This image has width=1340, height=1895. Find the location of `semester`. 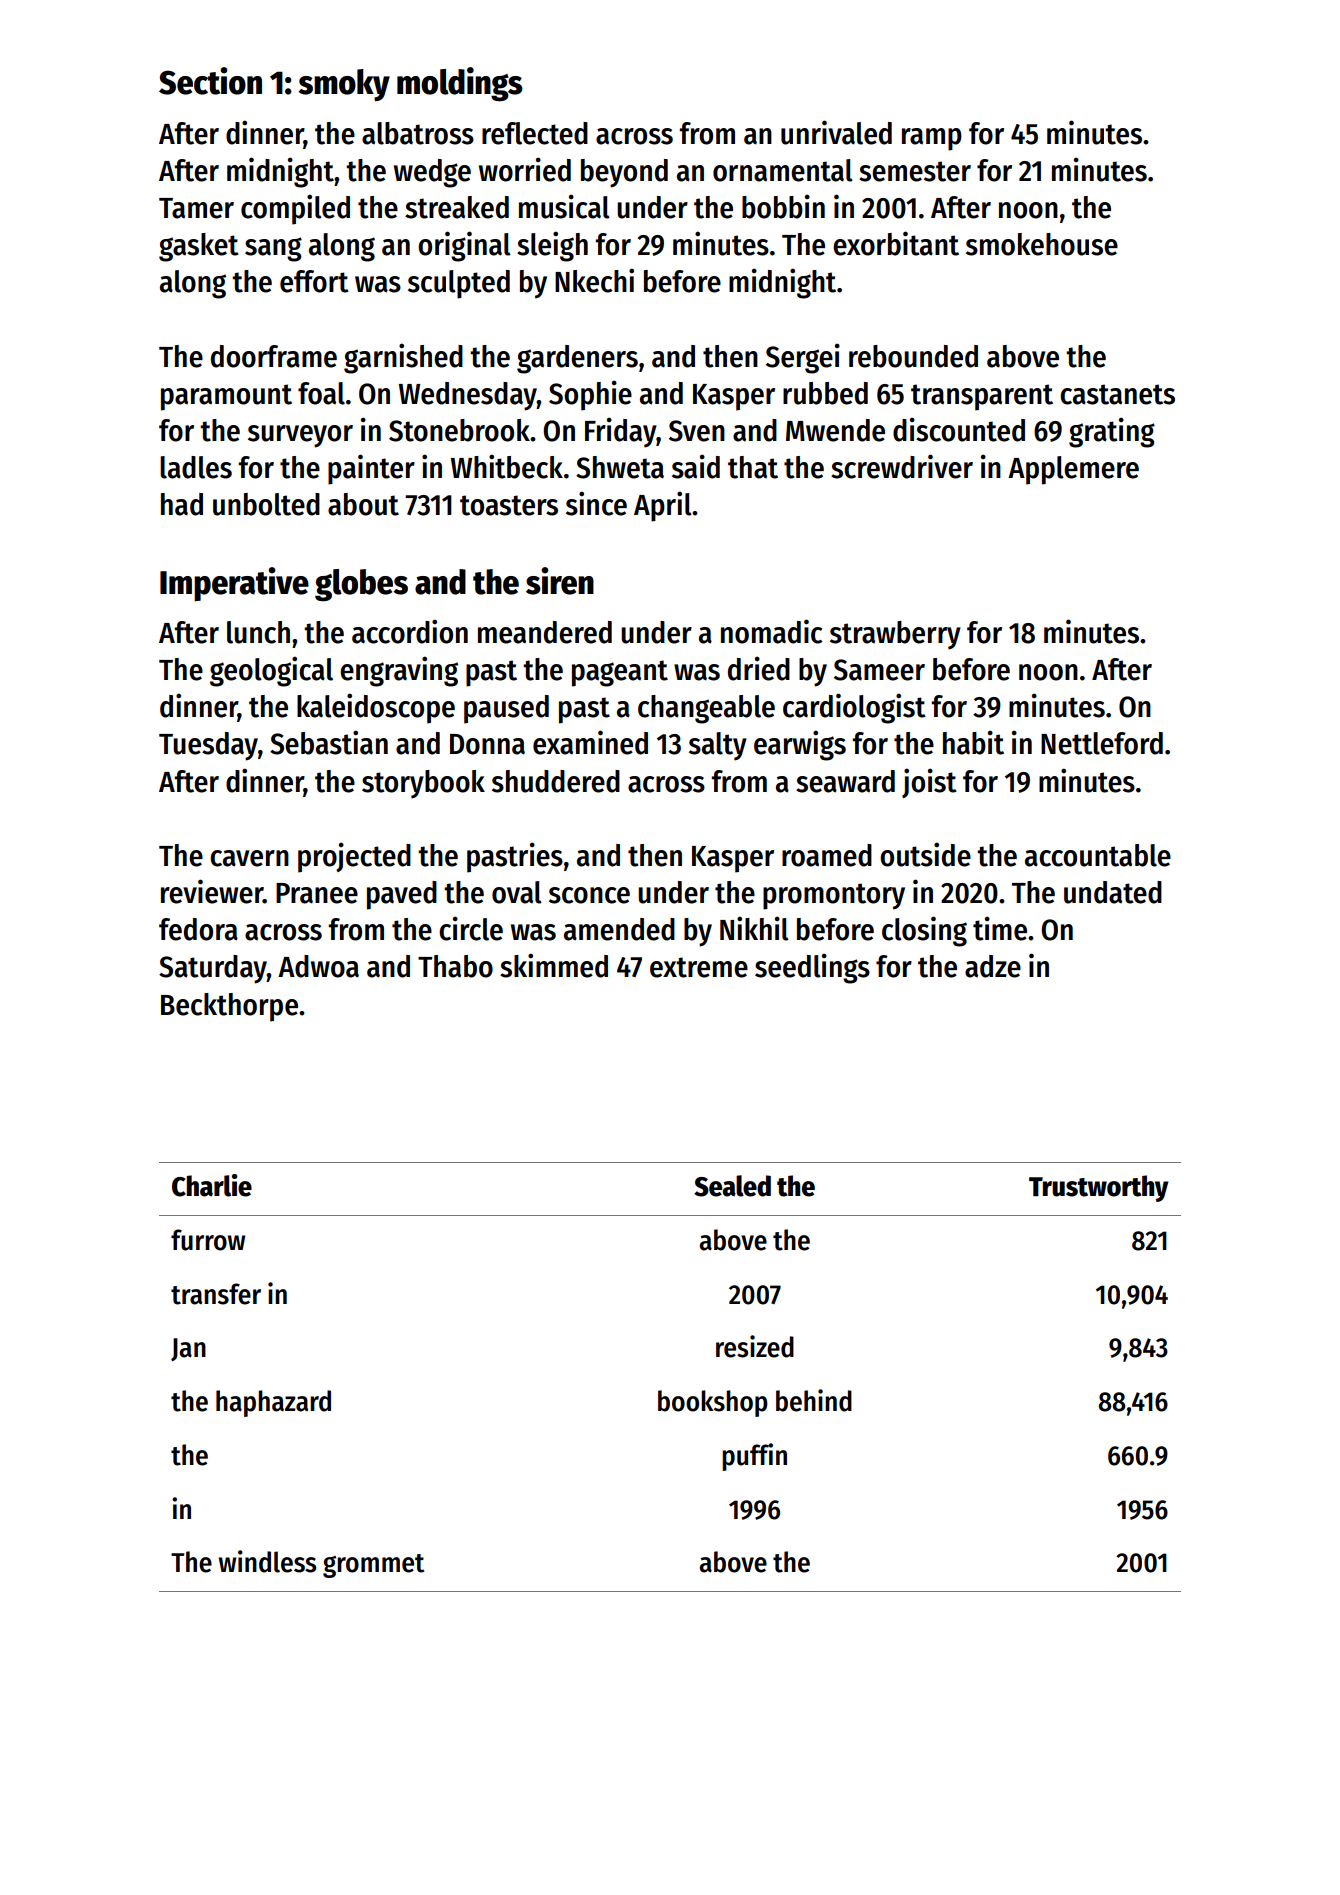

semester is located at coordinates (915, 171).
